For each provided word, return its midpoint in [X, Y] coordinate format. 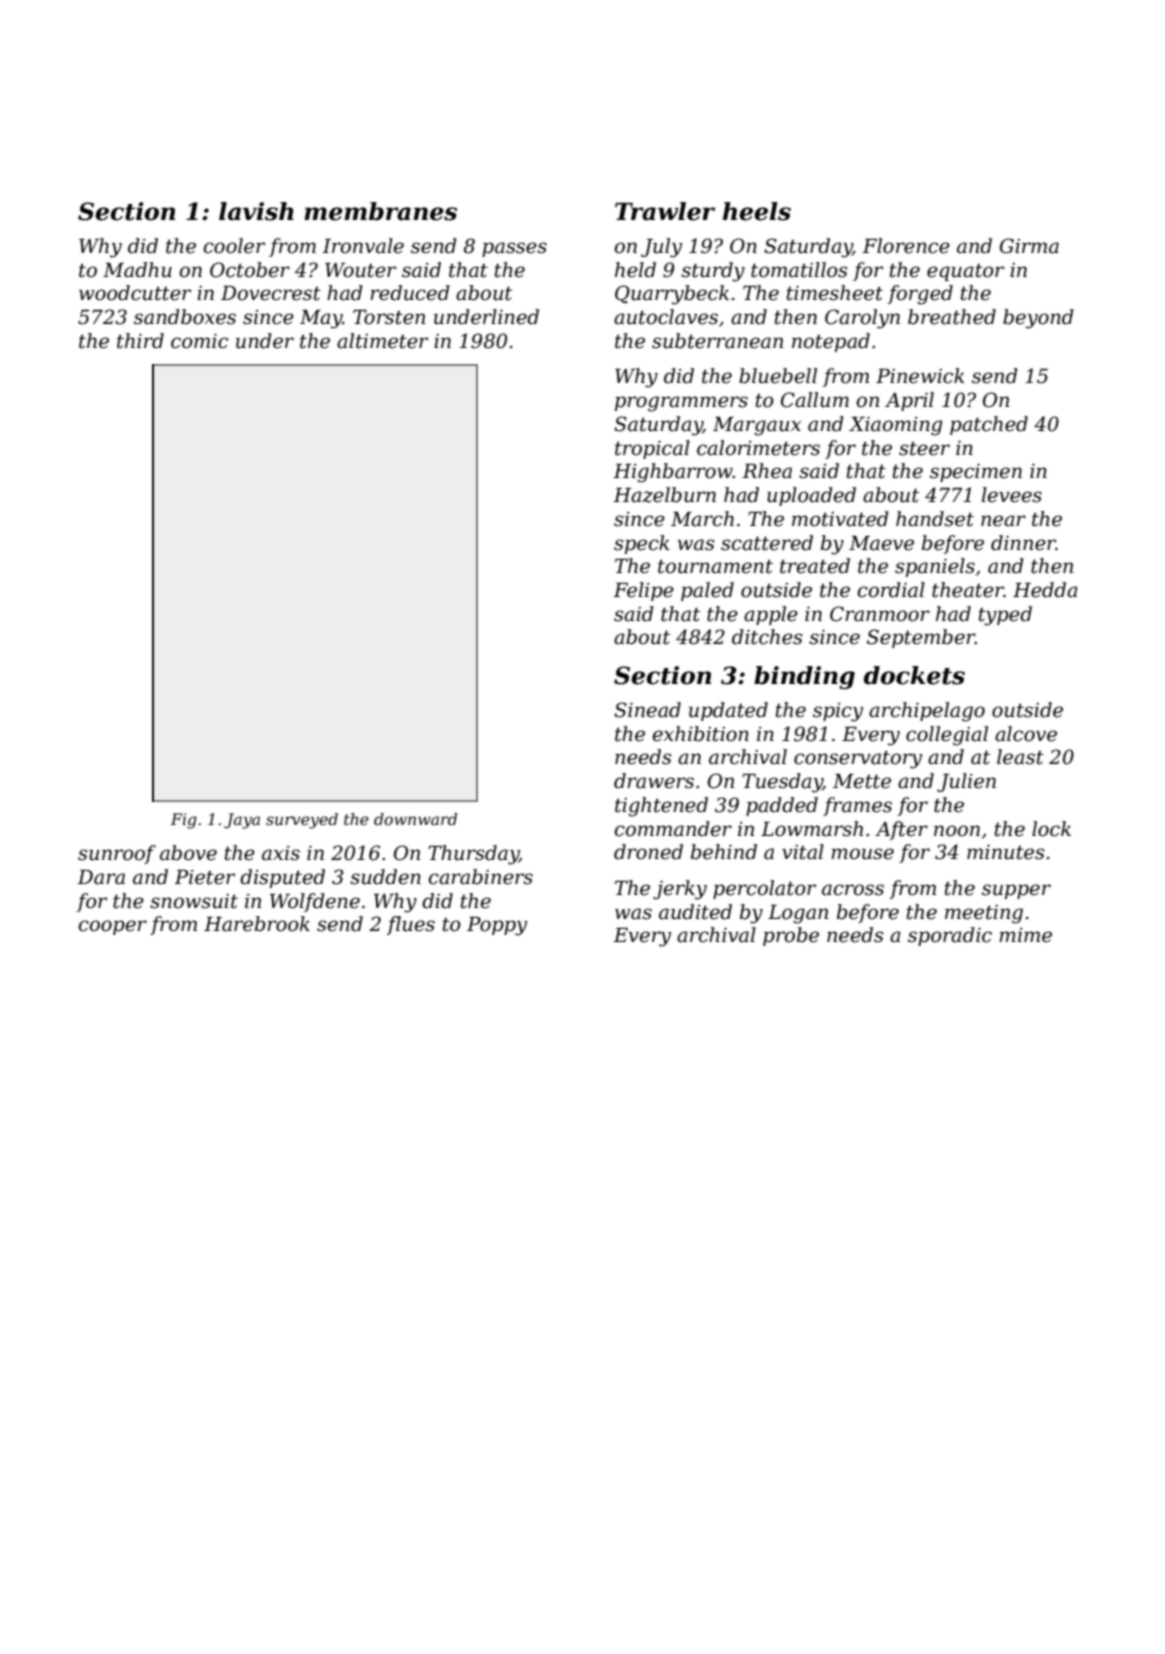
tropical [652, 449]
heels [757, 211]
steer [924, 449]
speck [642, 544]
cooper [112, 927]
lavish [256, 211]
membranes [380, 211]
